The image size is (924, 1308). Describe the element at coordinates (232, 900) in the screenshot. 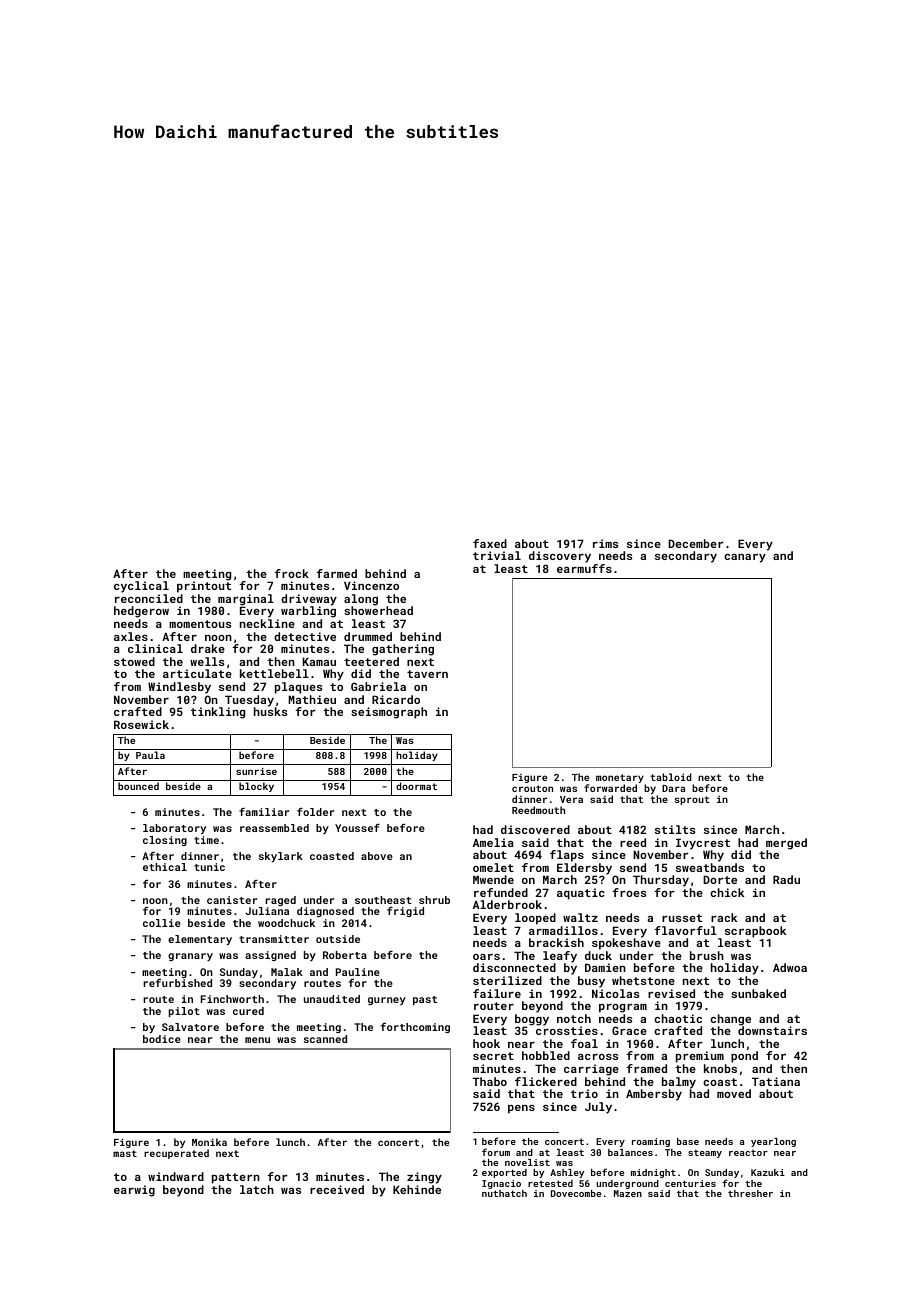

I see `canister` at that location.
